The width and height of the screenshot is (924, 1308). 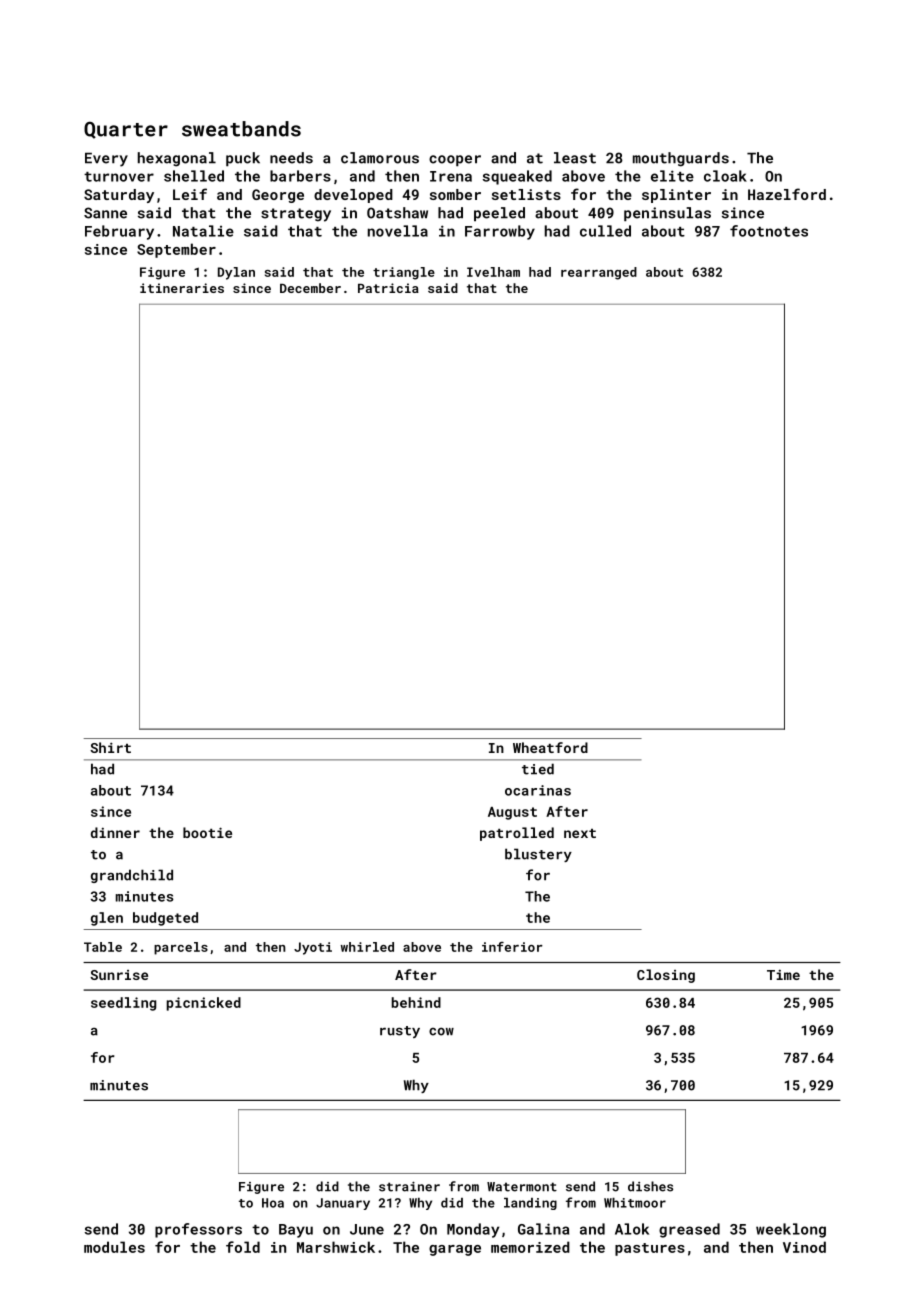 What do you see at coordinates (114, 1247) in the screenshot?
I see `modules` at bounding box center [114, 1247].
